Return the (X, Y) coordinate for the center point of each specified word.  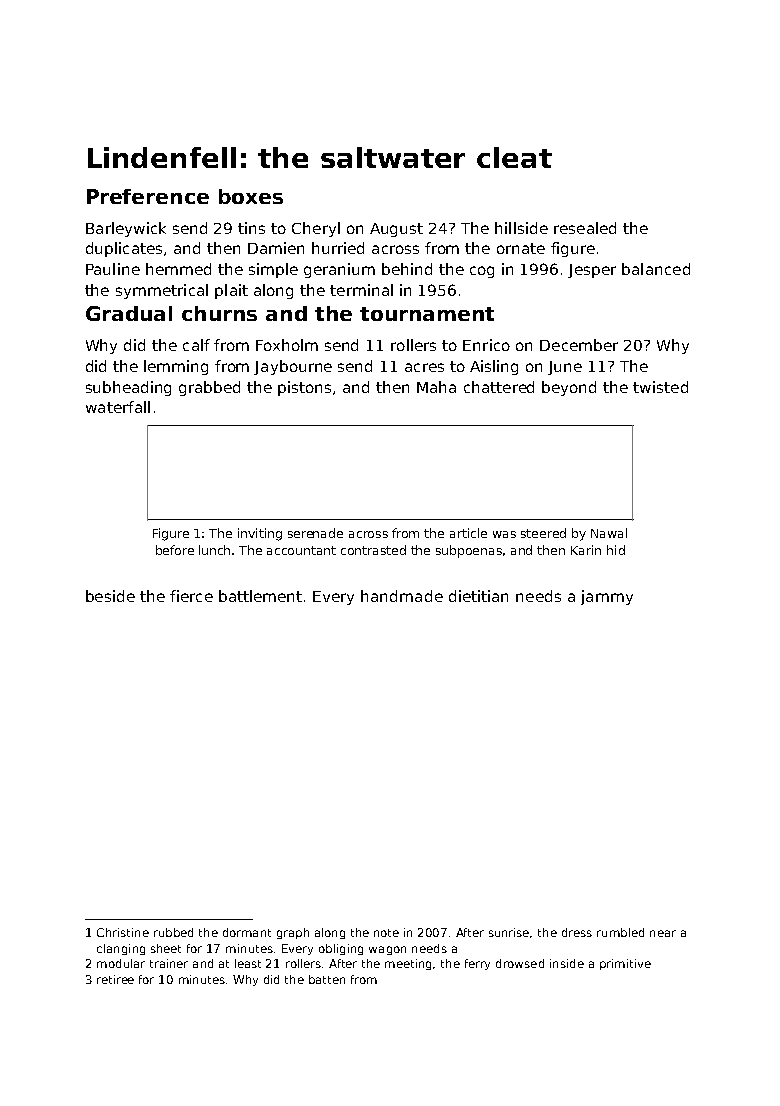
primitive (625, 964)
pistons (304, 388)
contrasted (373, 550)
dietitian (478, 596)
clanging (121, 949)
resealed (585, 228)
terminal (361, 290)
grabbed (209, 388)
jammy (607, 597)
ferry (477, 964)
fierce (191, 596)
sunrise (509, 932)
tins (251, 228)
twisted (660, 387)
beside (110, 596)
